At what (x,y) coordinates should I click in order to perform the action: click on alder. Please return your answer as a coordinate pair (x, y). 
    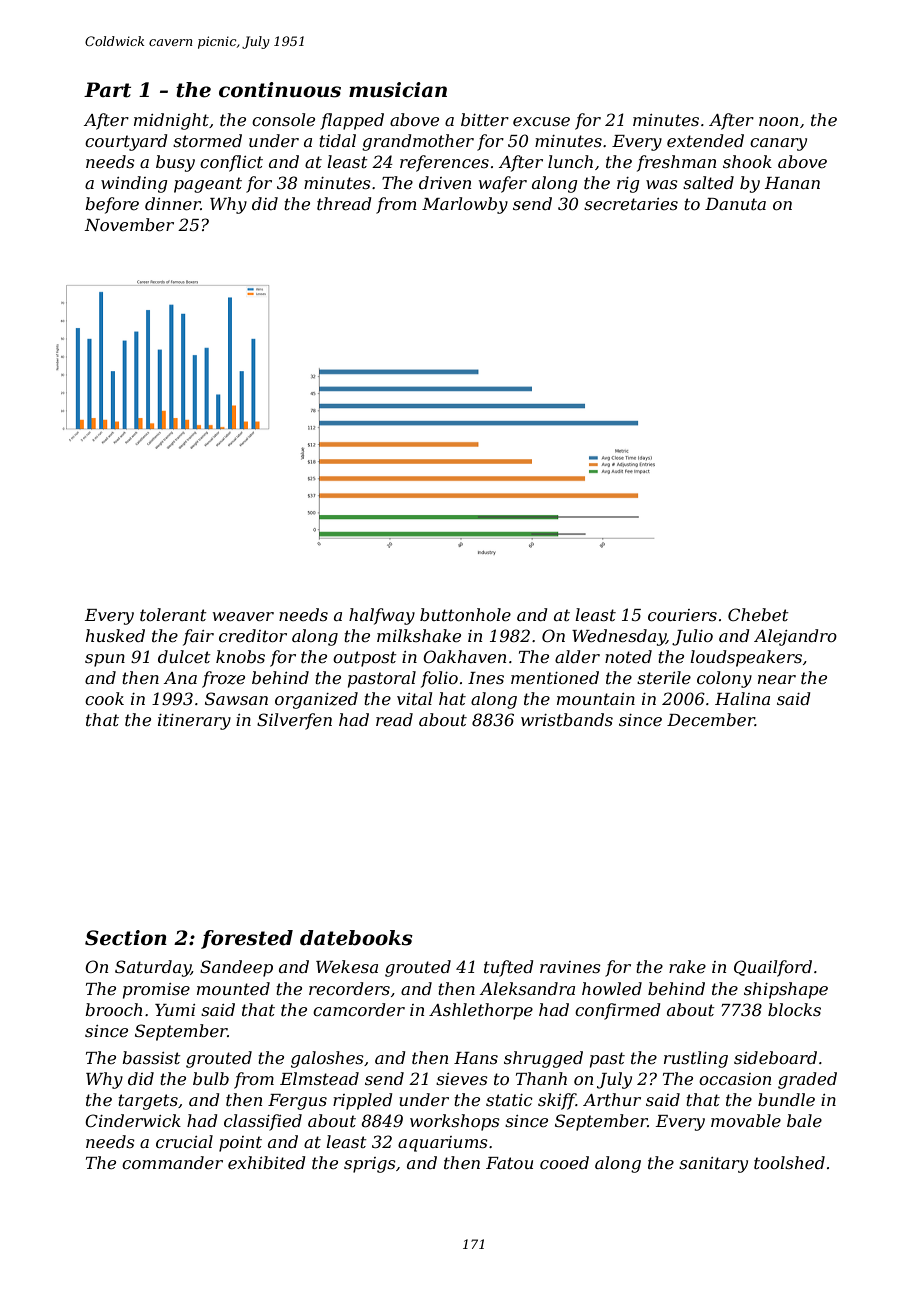
    Looking at the image, I should click on (577, 656).
